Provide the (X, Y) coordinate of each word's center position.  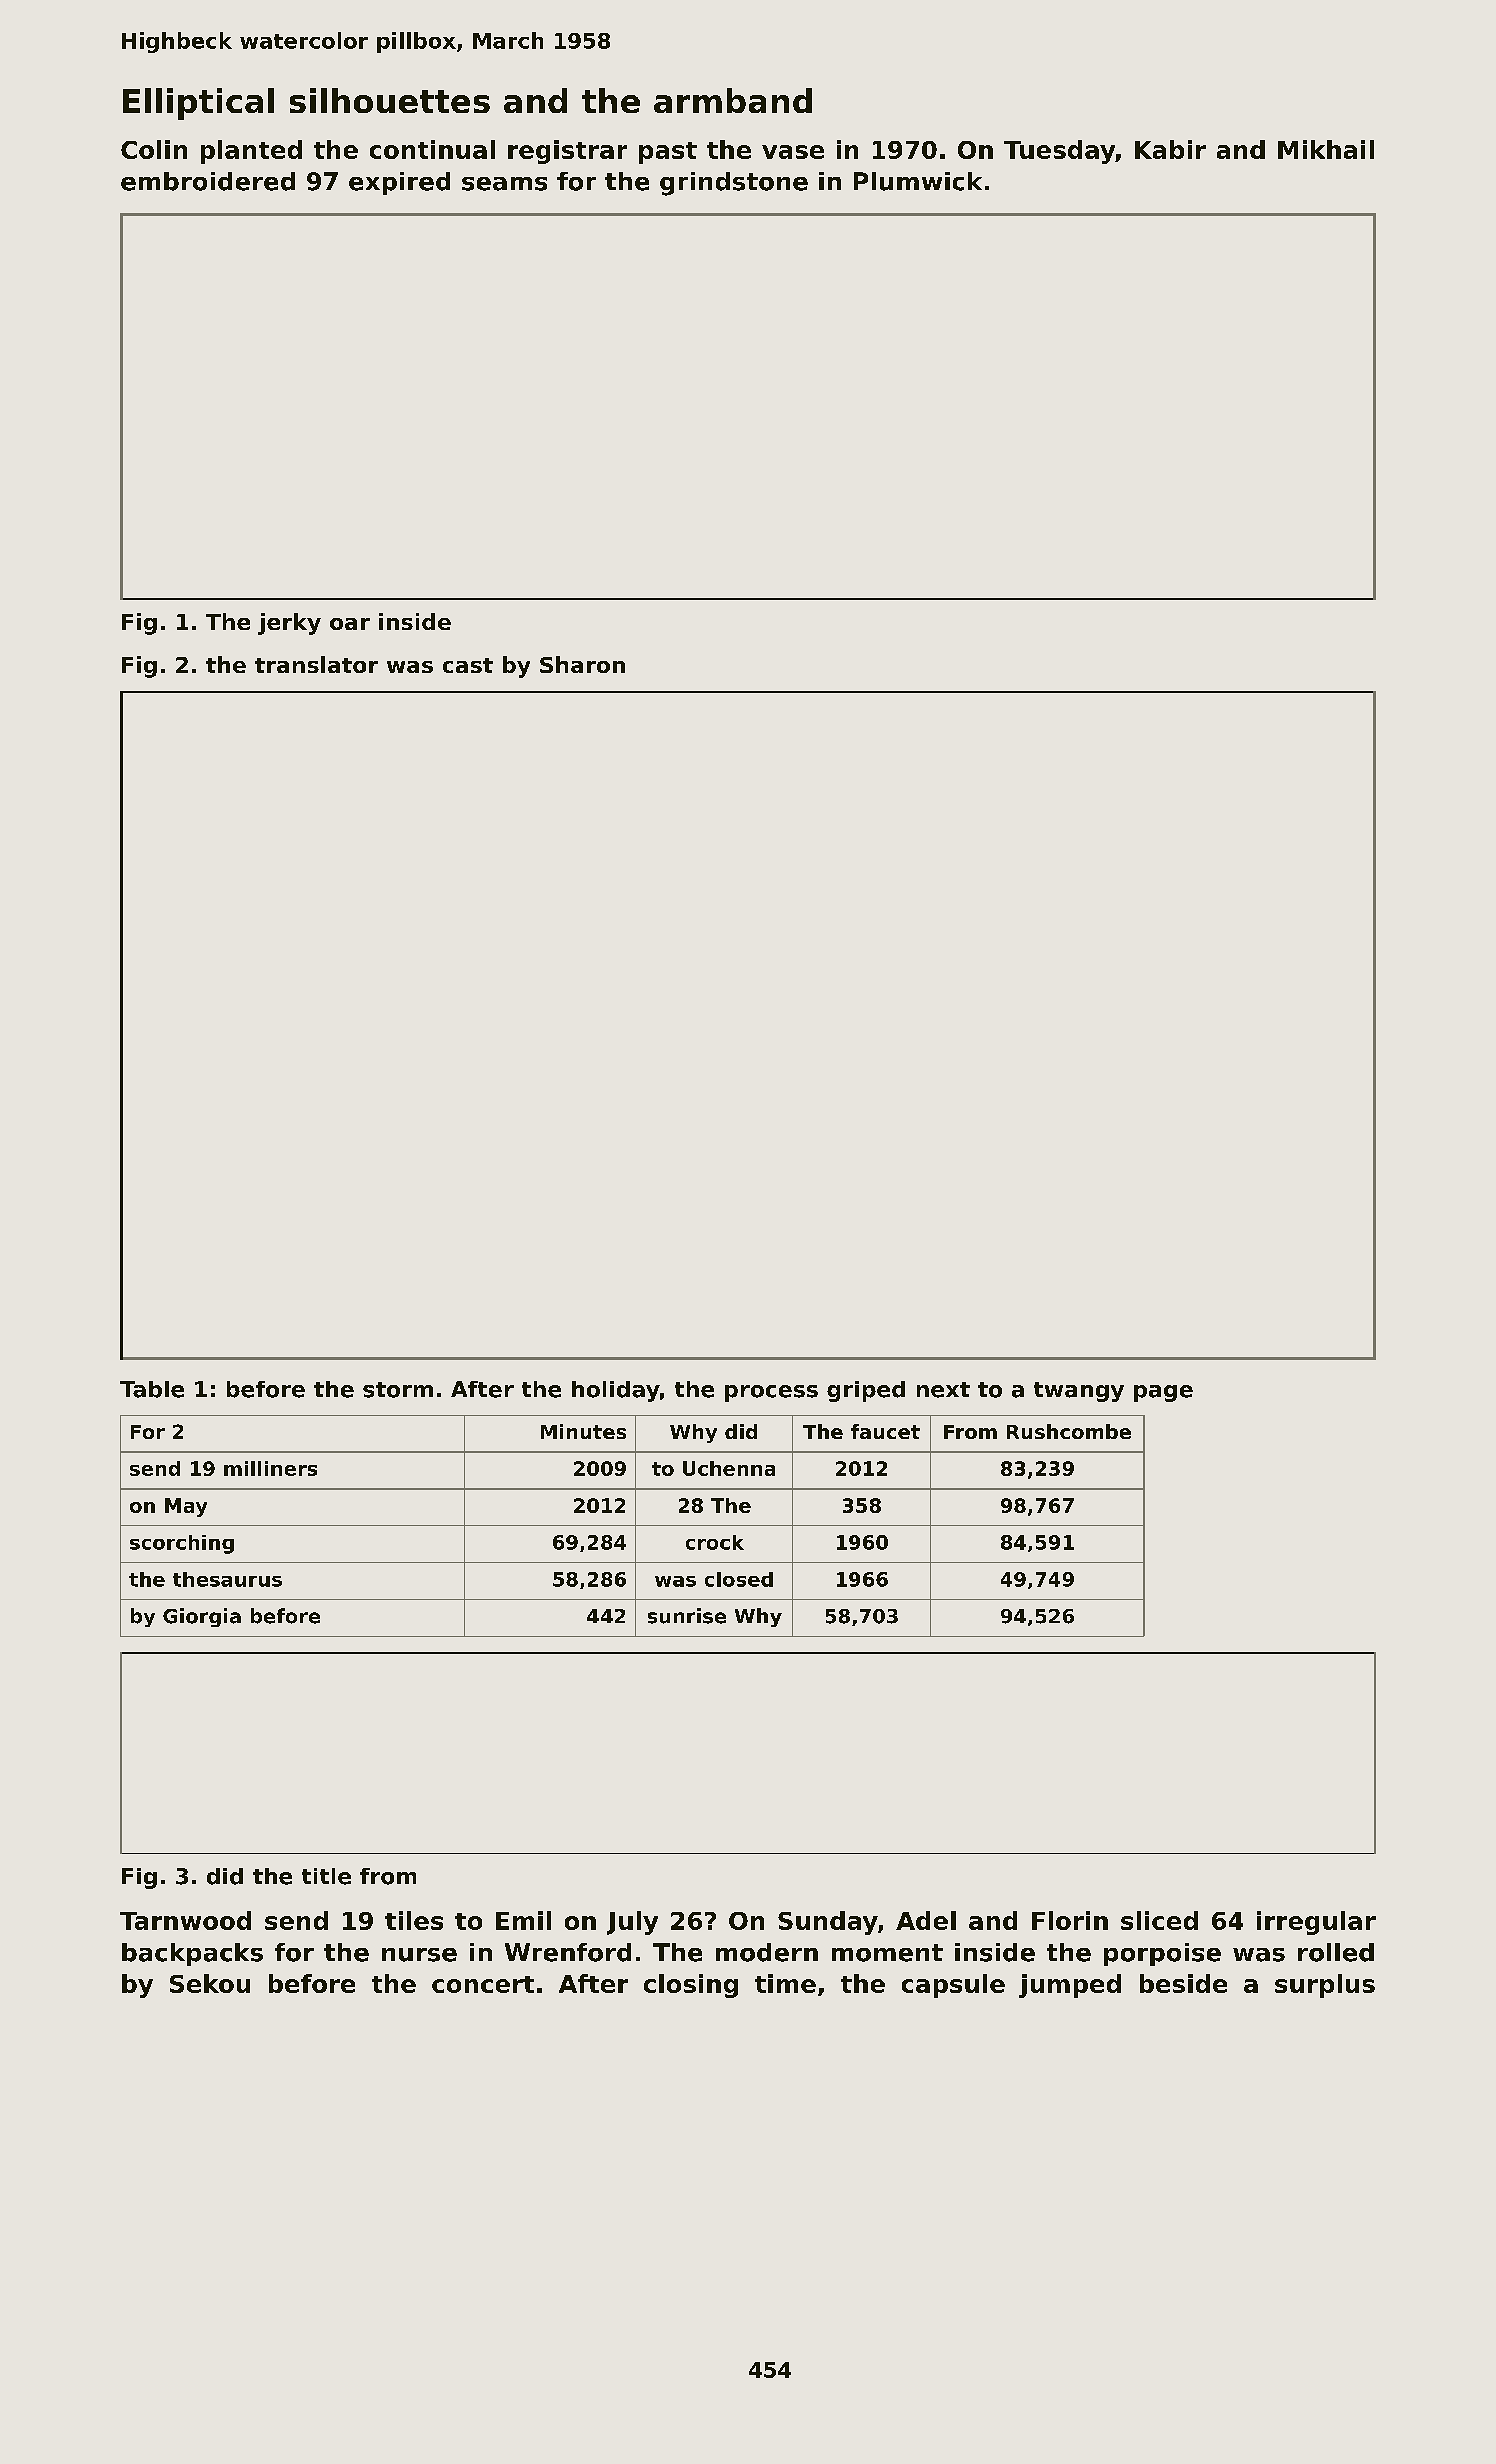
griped (866, 1391)
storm (398, 1390)
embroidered (208, 181)
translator (316, 664)
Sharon (582, 664)
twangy (1079, 1392)
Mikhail (1326, 149)
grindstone (734, 184)
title (326, 1876)
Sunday (828, 1923)
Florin (1070, 1920)
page (1163, 1393)
